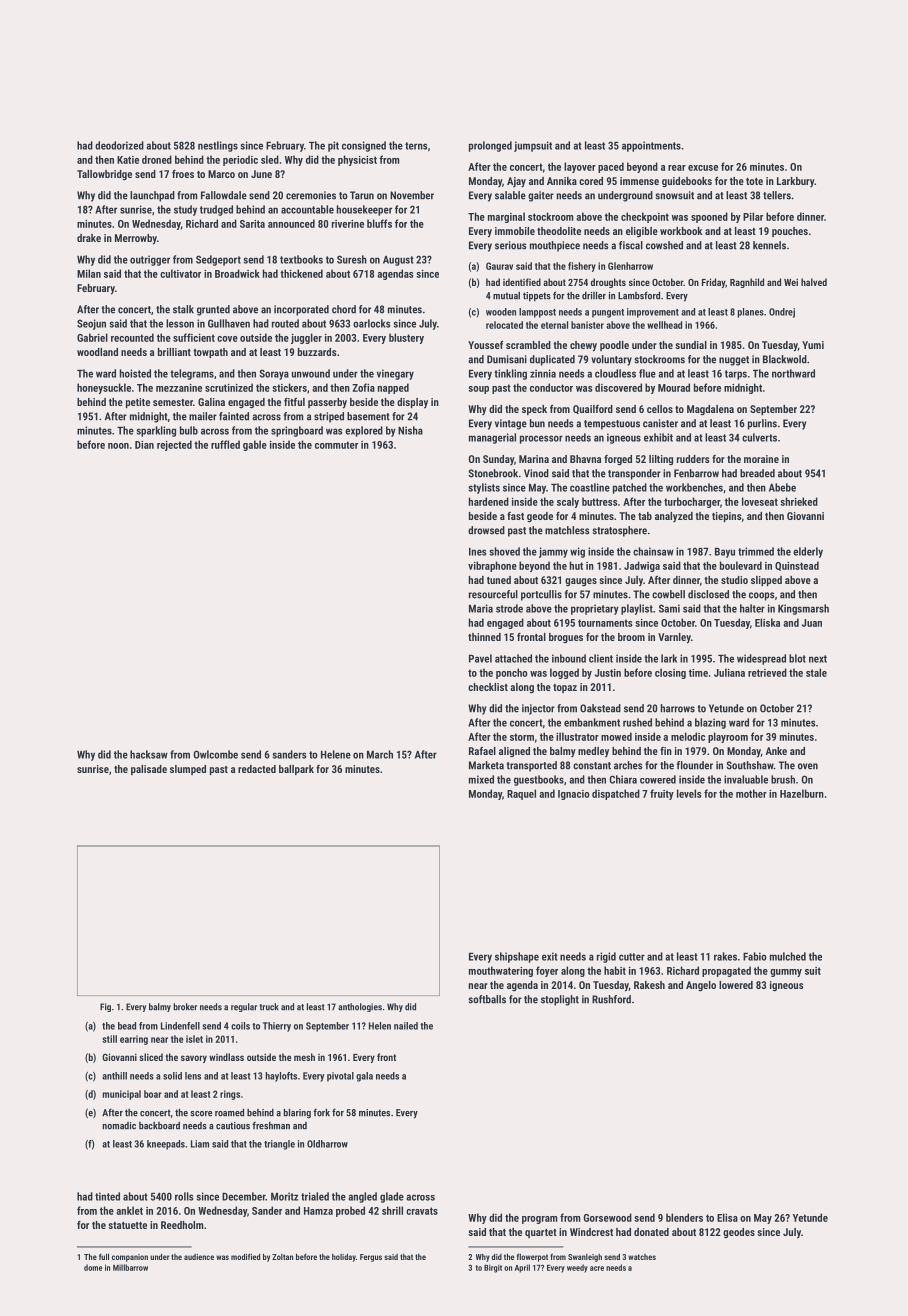 The image size is (908, 1316). Describe the element at coordinates (642, 566) in the screenshot. I see `Jadwiga` at that location.
